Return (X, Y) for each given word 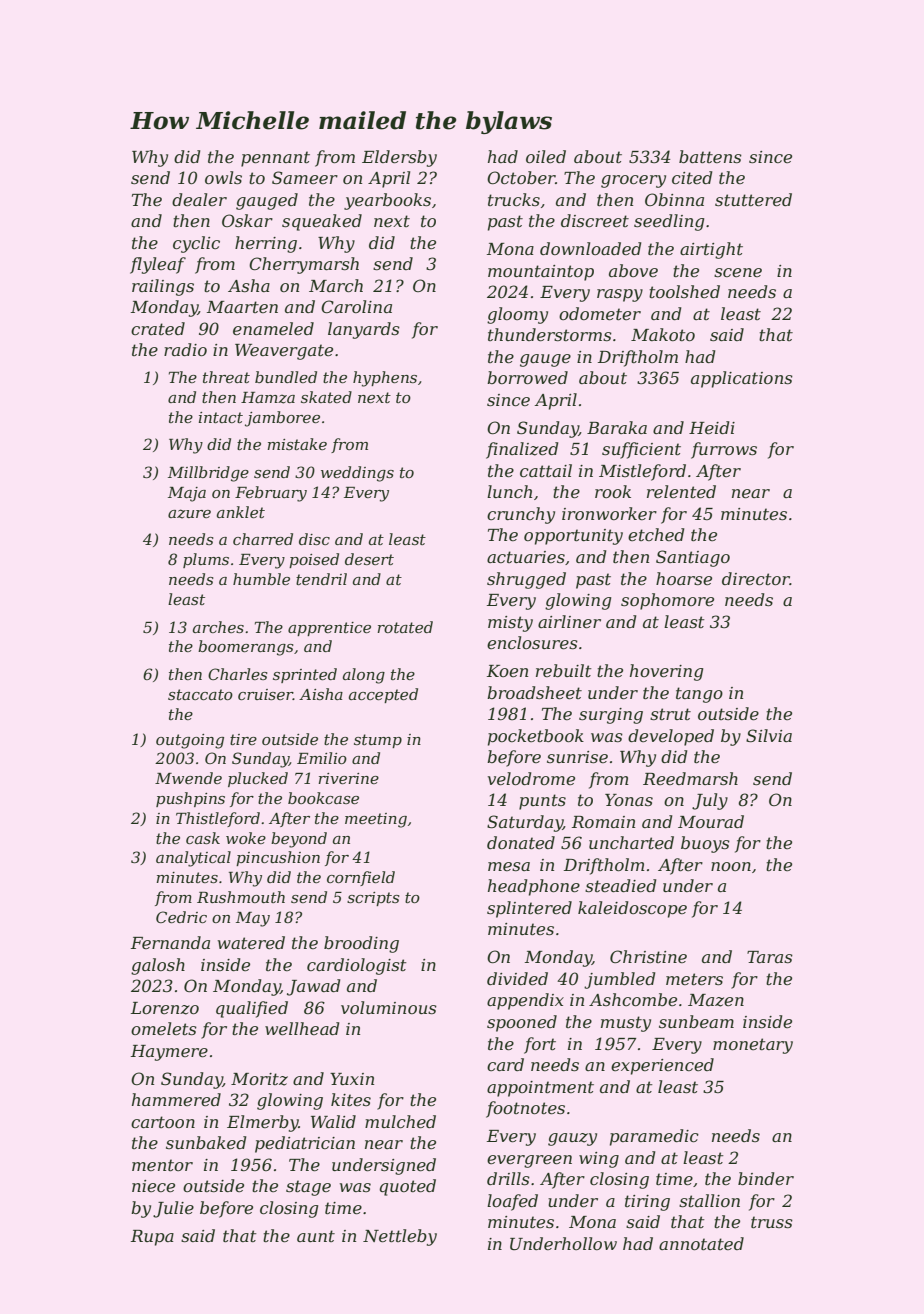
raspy (620, 295)
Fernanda (170, 942)
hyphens (385, 379)
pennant (275, 159)
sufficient (641, 450)
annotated (701, 1243)
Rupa (152, 1238)
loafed (512, 1202)
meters (694, 979)
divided (517, 978)
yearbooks (387, 201)
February (271, 494)
